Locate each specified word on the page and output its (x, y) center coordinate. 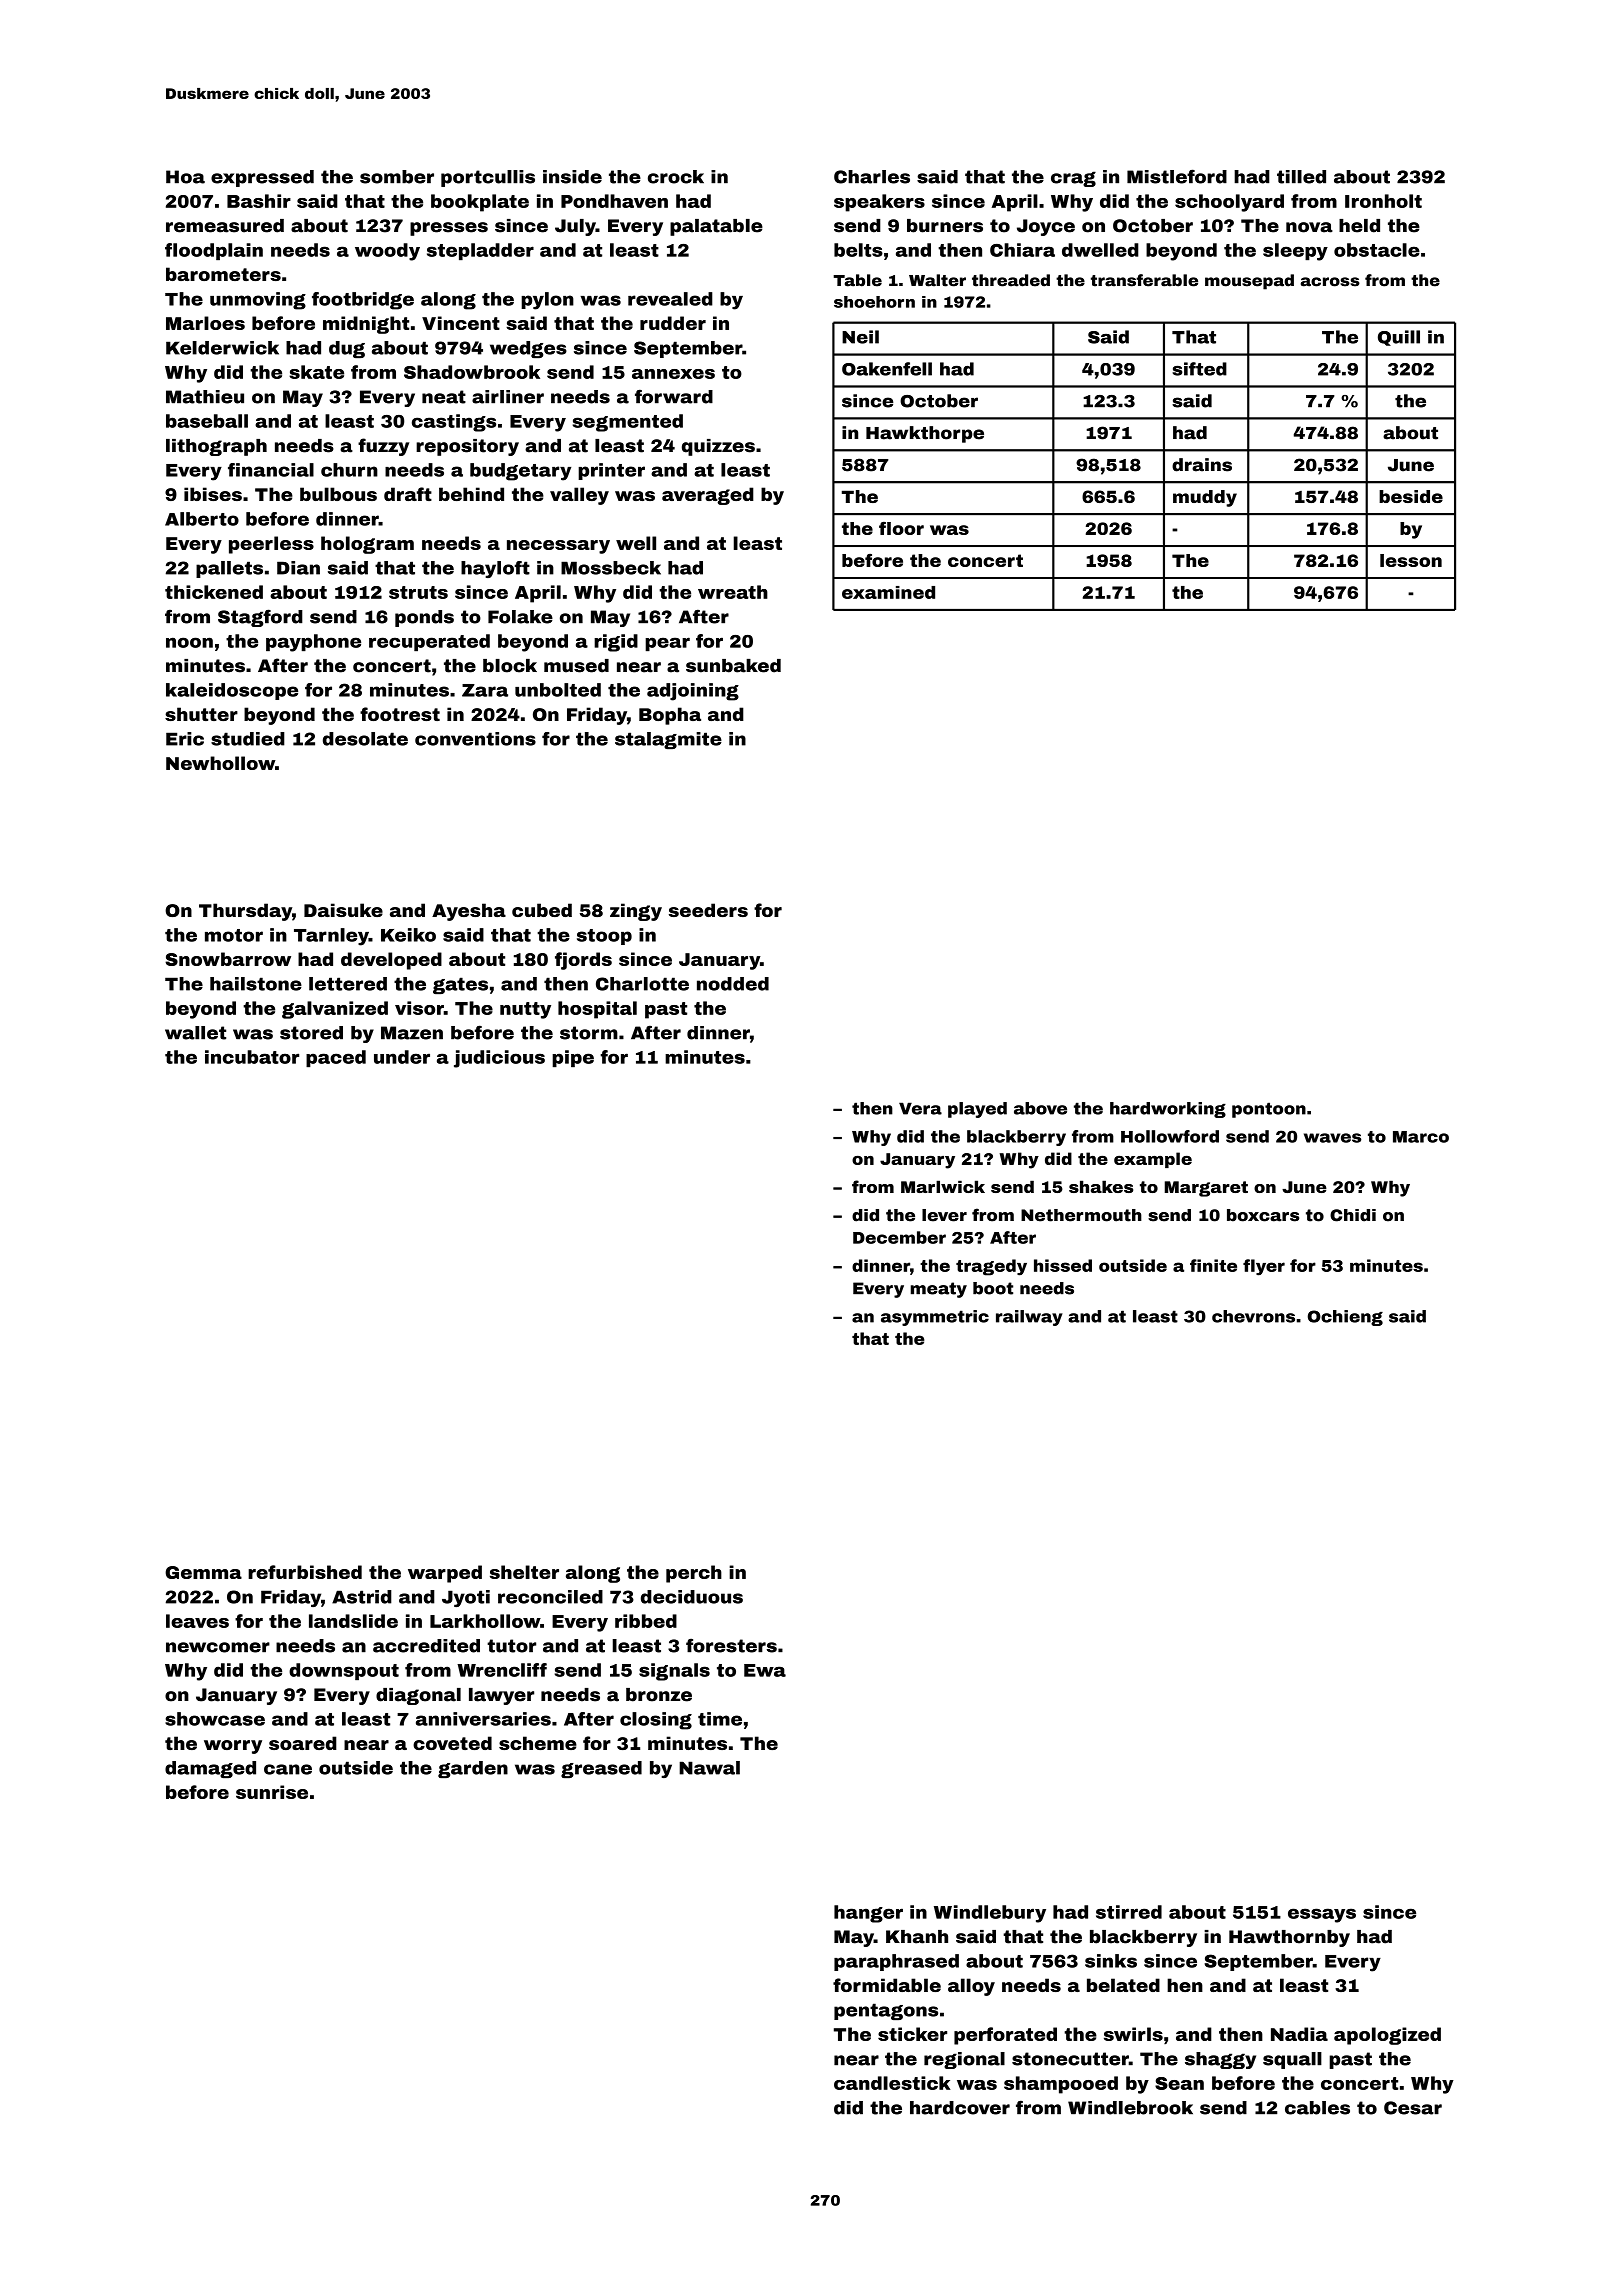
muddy (1205, 498)
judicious (499, 1059)
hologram (367, 545)
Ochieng (1345, 1318)
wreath (733, 592)
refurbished (305, 1572)
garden (473, 1769)
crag (1073, 179)
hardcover (960, 2108)
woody (387, 252)
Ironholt (1383, 201)
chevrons (1253, 1316)
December (899, 1237)
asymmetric (935, 1318)
